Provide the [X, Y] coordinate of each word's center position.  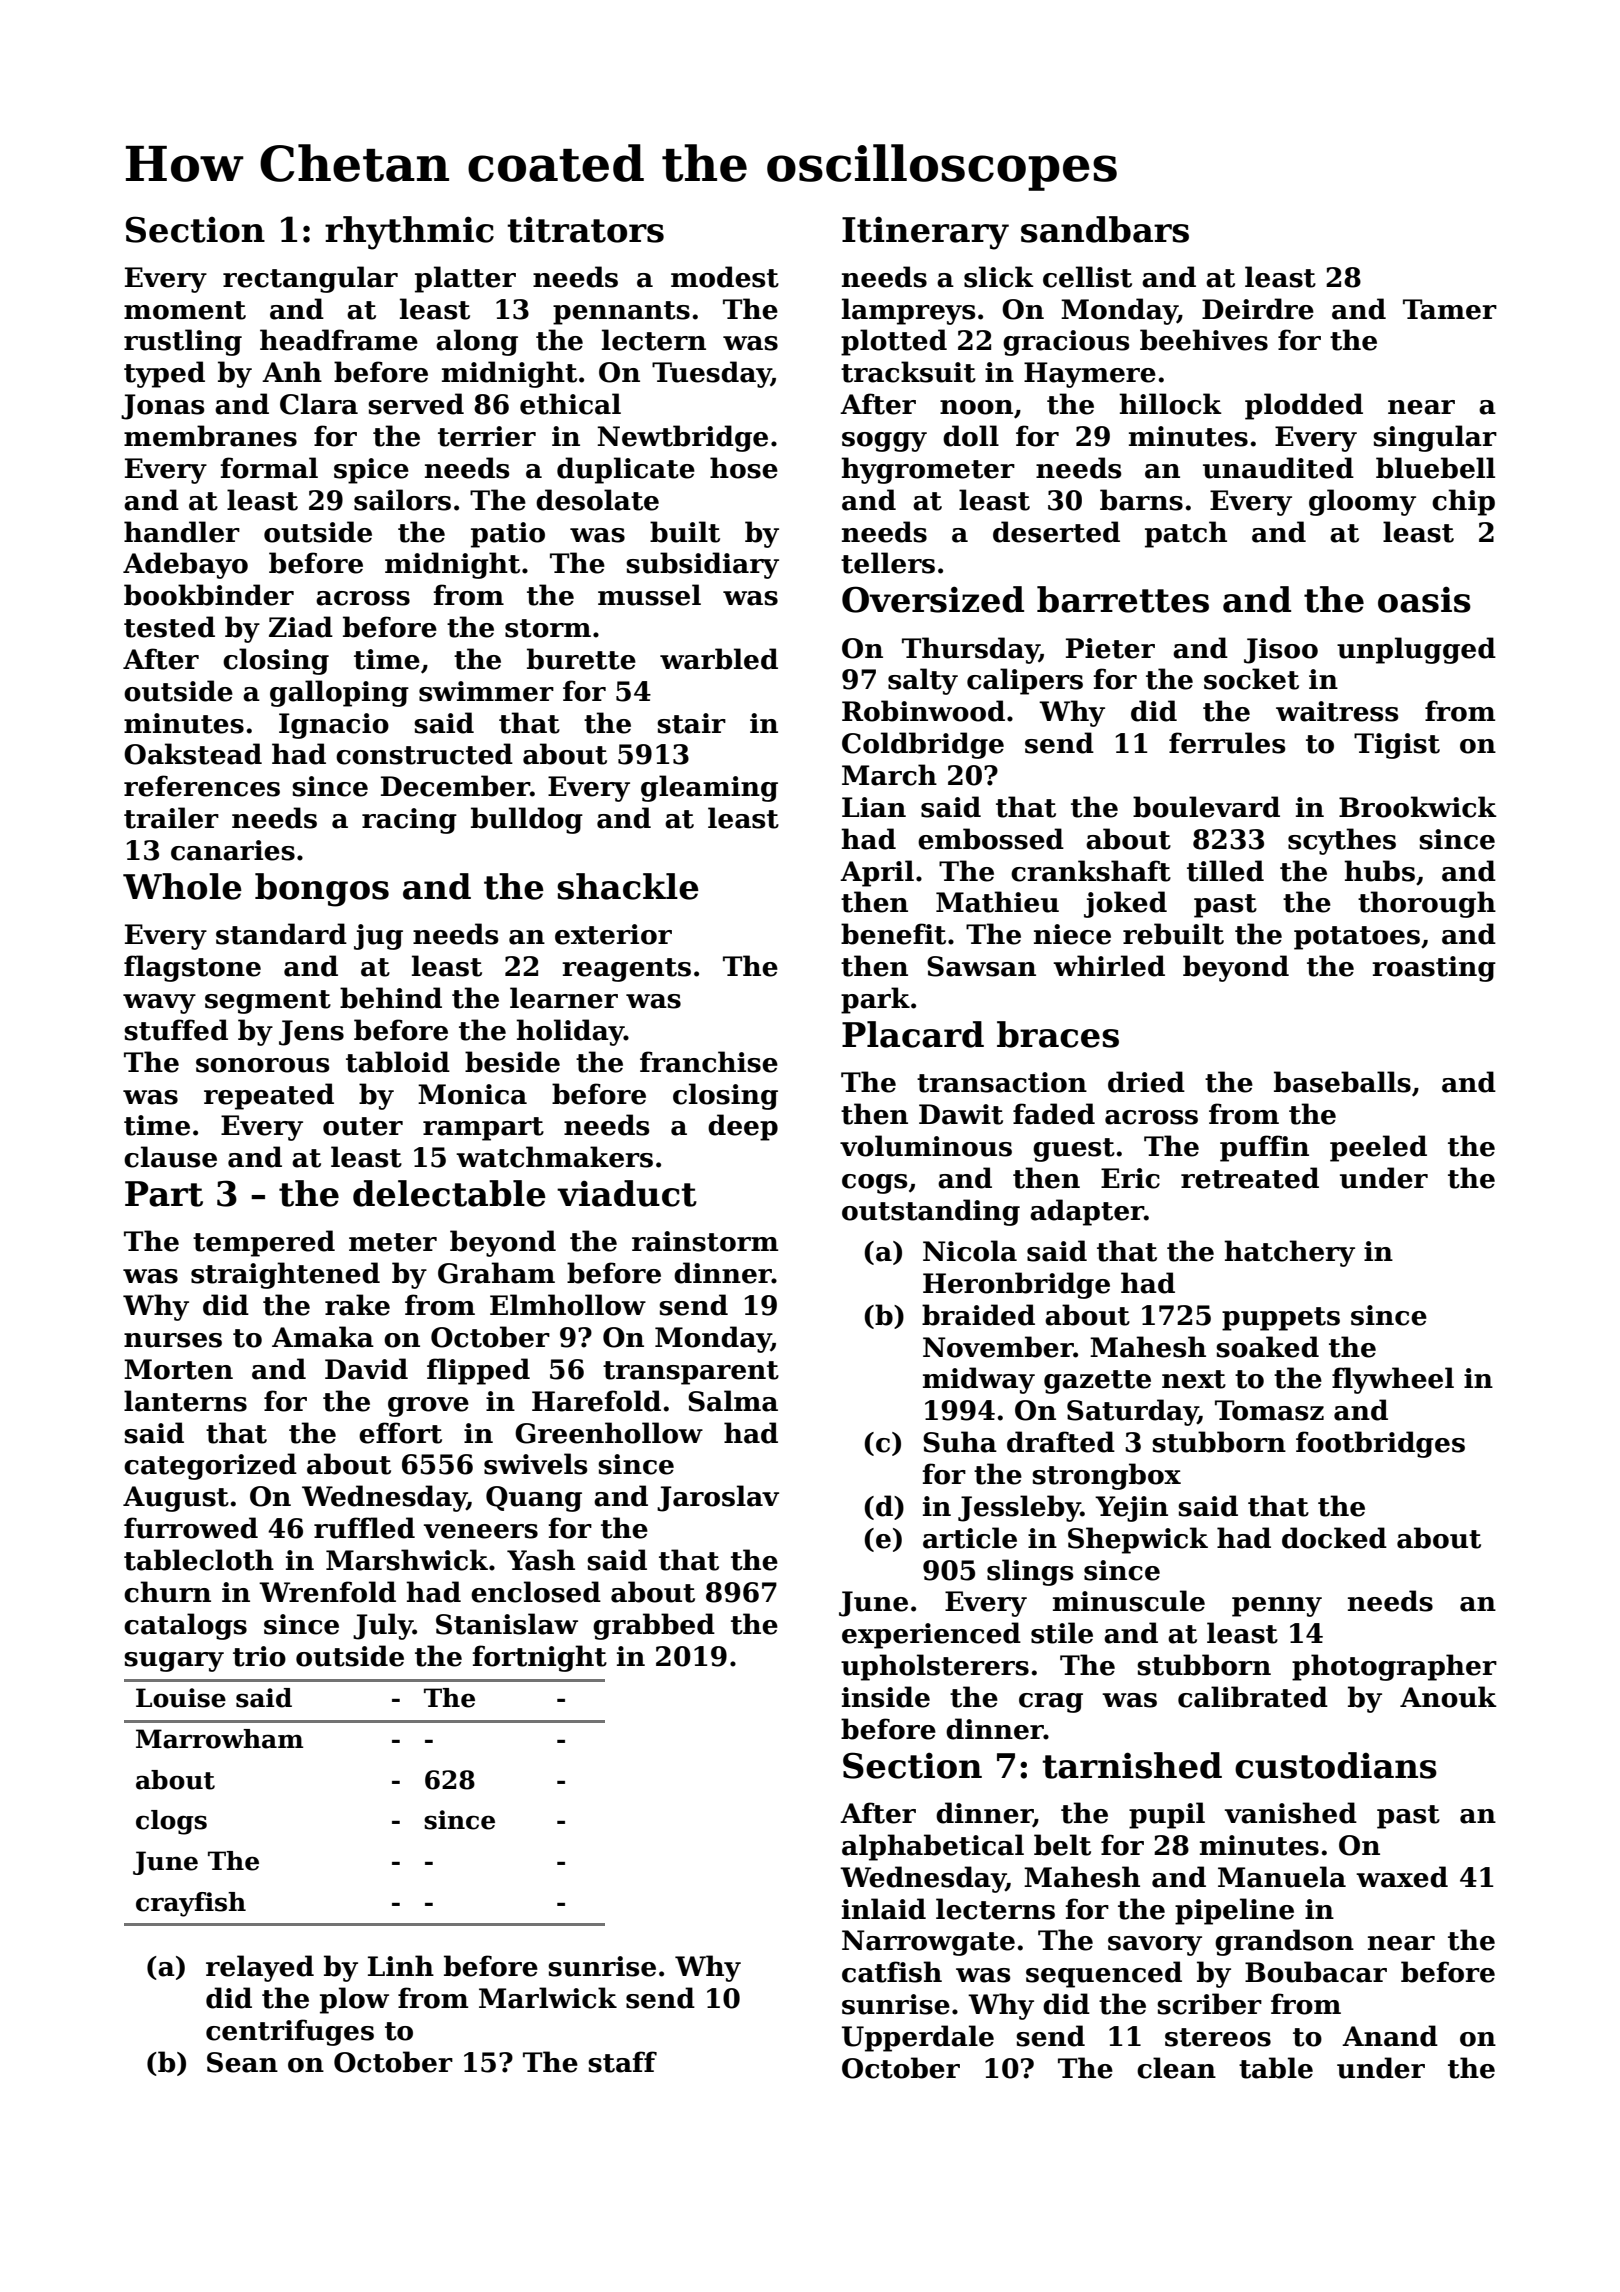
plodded [1304, 406]
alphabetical [933, 1847]
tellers [888, 563]
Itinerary [925, 233]
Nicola [970, 1251]
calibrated [1253, 1697]
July [383, 1626]
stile [1062, 1633]
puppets [1281, 1319]
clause [170, 1157]
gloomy [1362, 502]
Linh [401, 1965]
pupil [1167, 1815]
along [477, 342]
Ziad [301, 627]
